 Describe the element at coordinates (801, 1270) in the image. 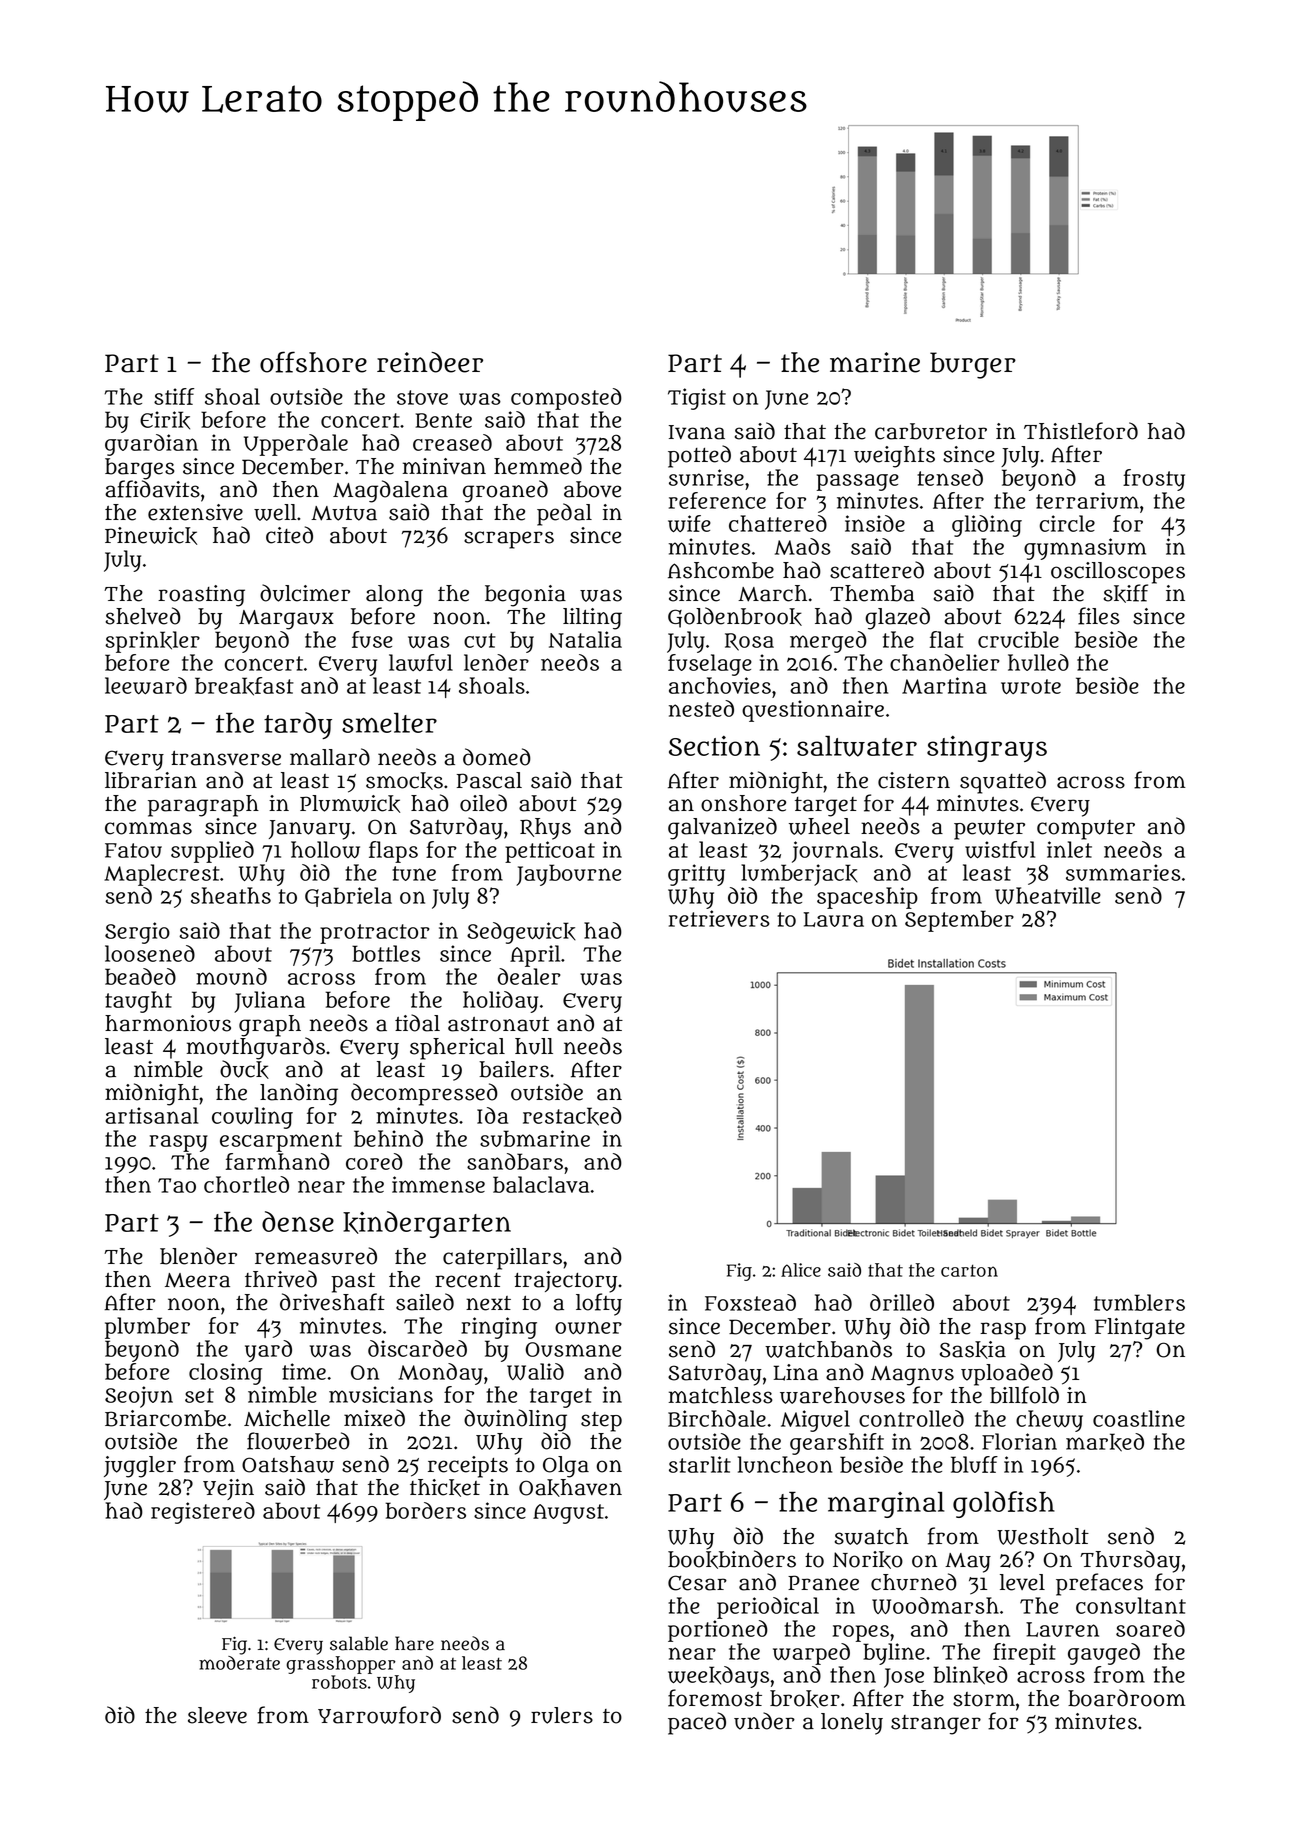

I see `Alice` at that location.
